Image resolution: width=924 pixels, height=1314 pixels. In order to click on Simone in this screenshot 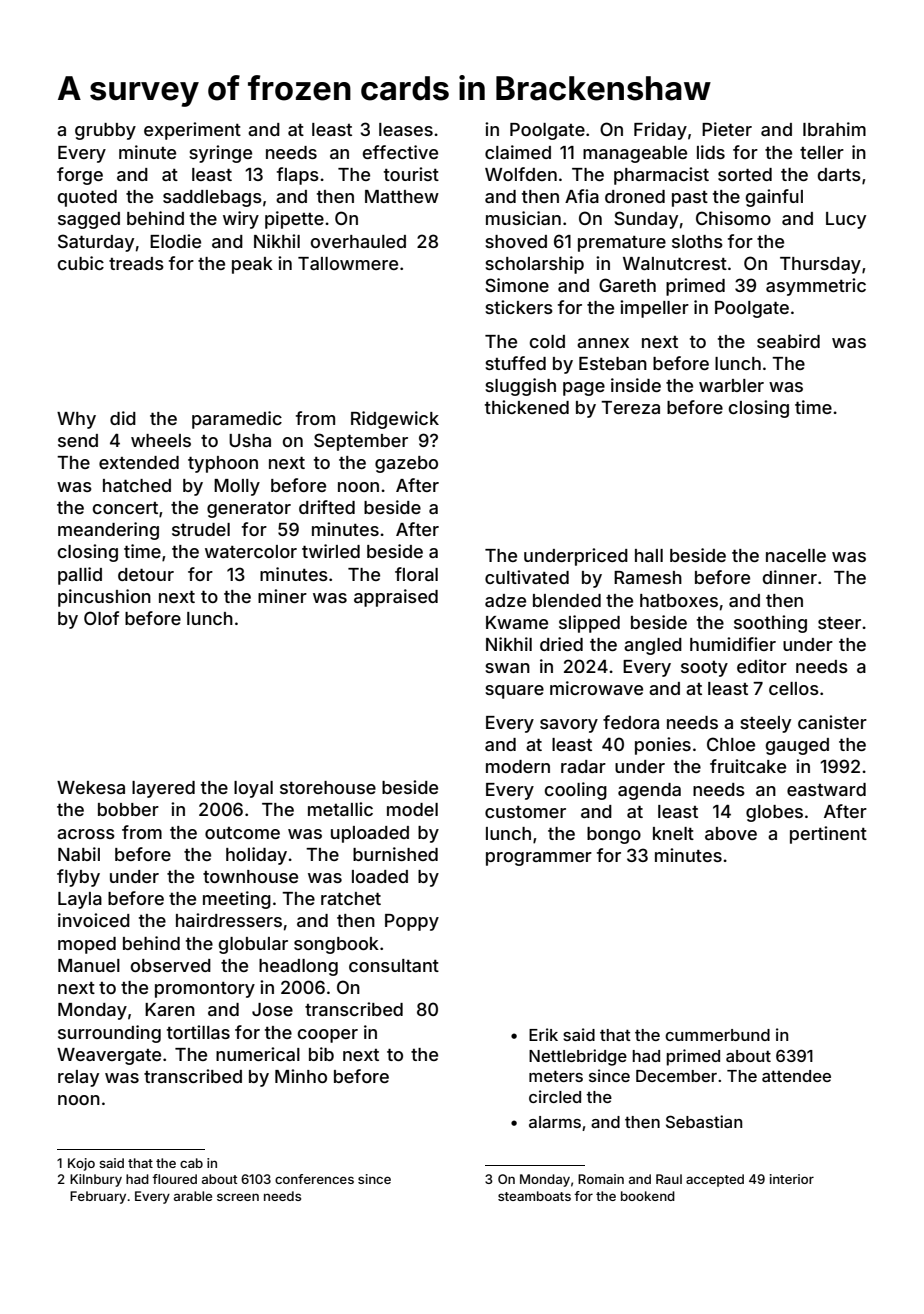, I will do `click(517, 285)`.
